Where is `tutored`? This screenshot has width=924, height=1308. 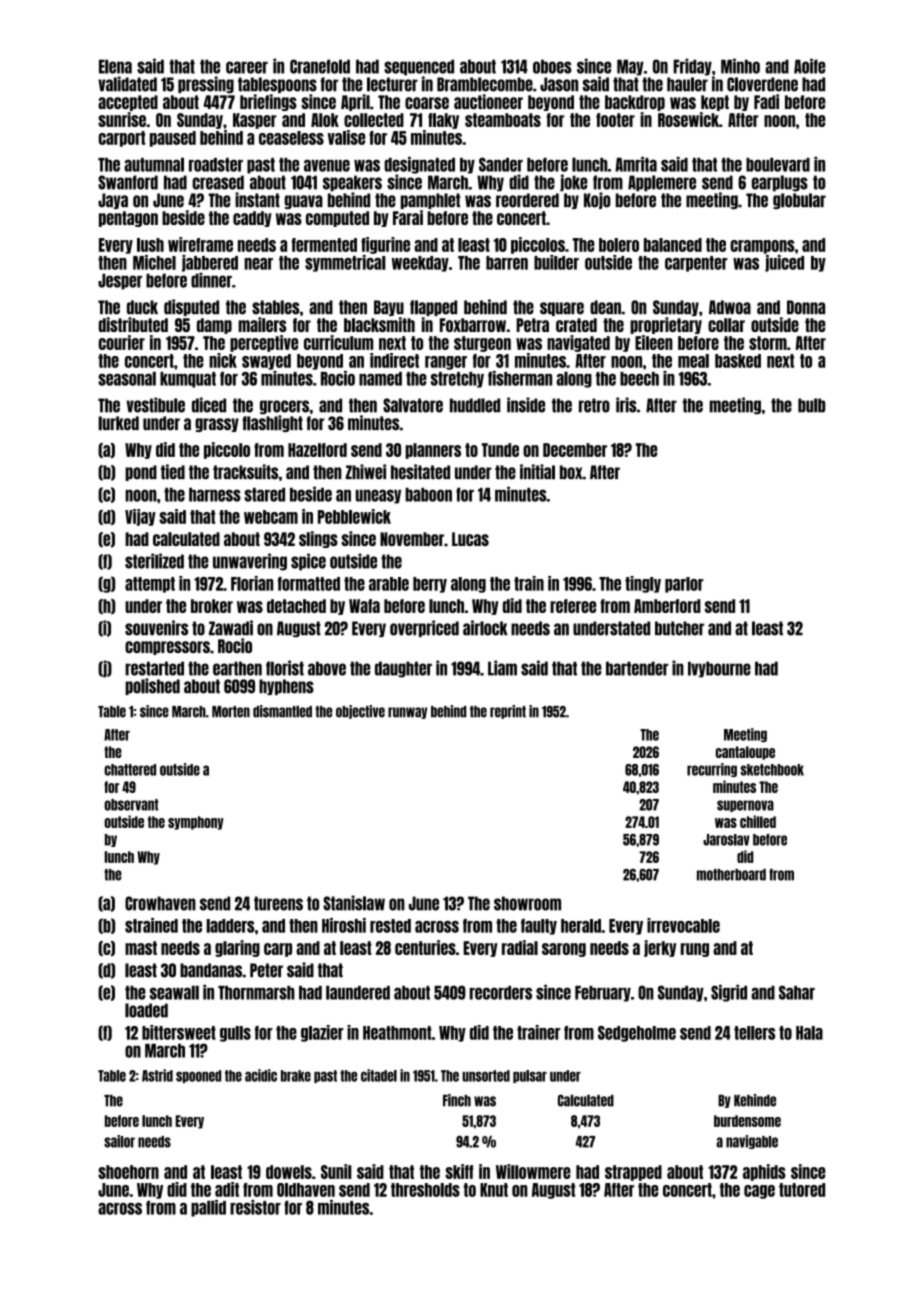
tutored is located at coordinates (802, 1190).
